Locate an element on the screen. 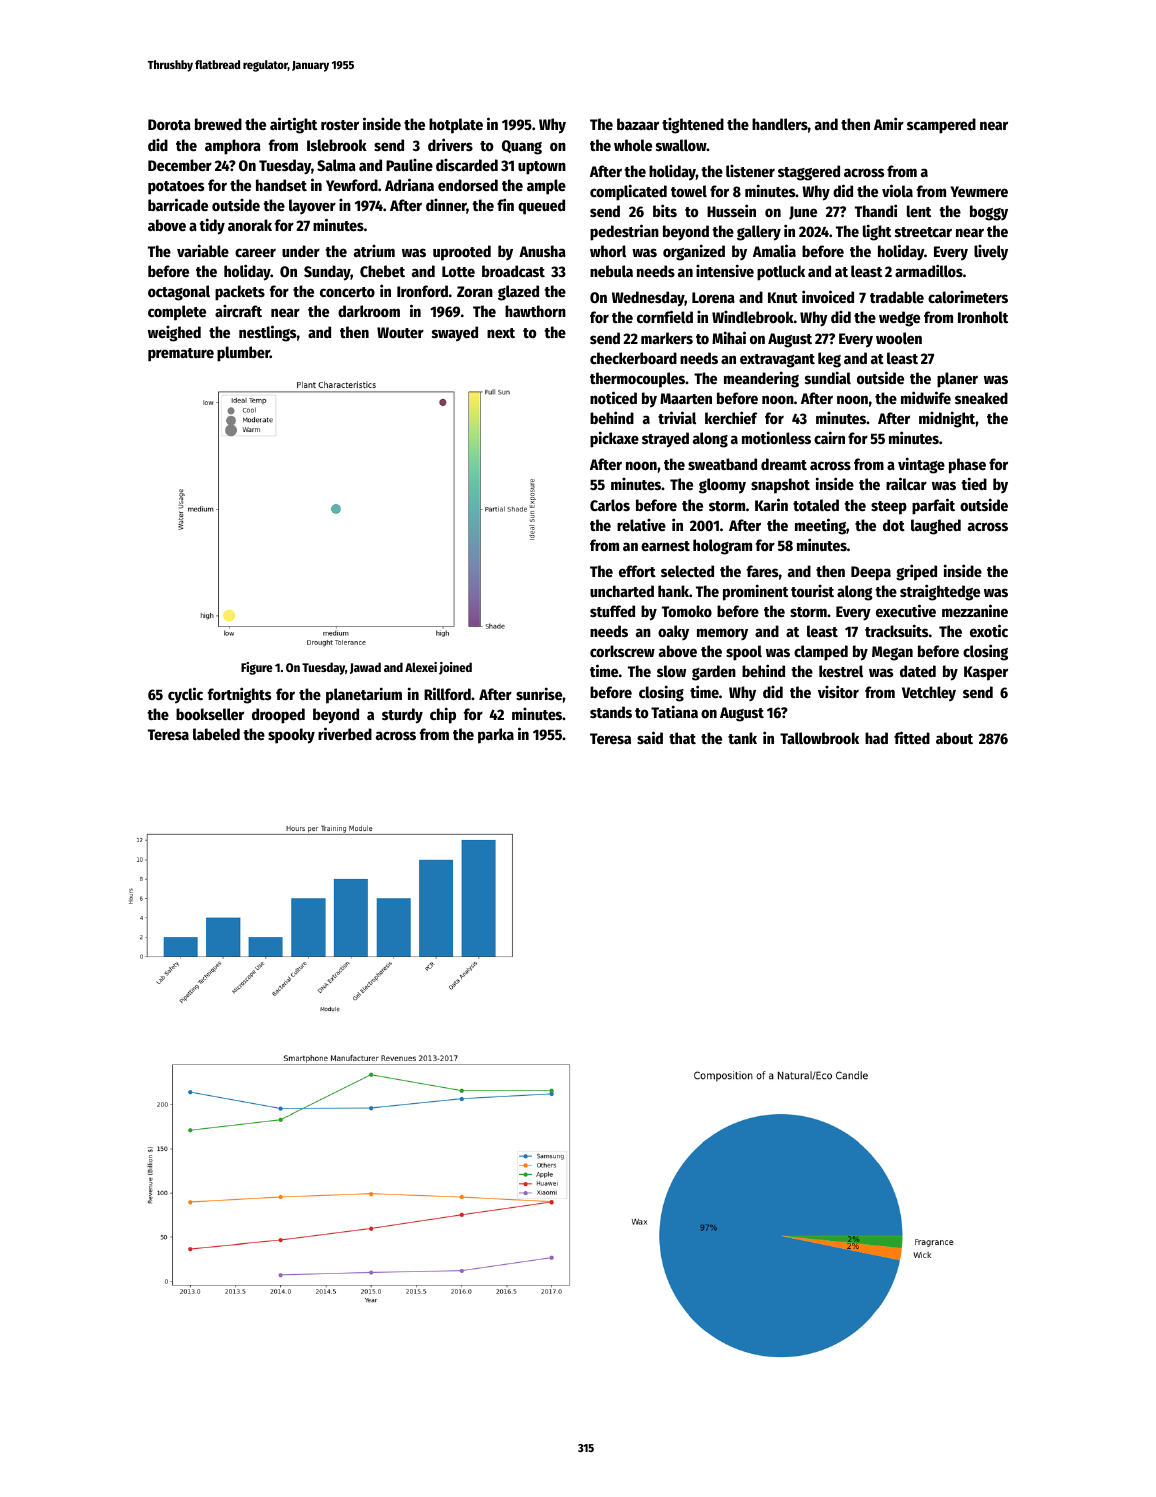 Image resolution: width=1156 pixels, height=1497 pixels. scampered is located at coordinates (941, 126).
